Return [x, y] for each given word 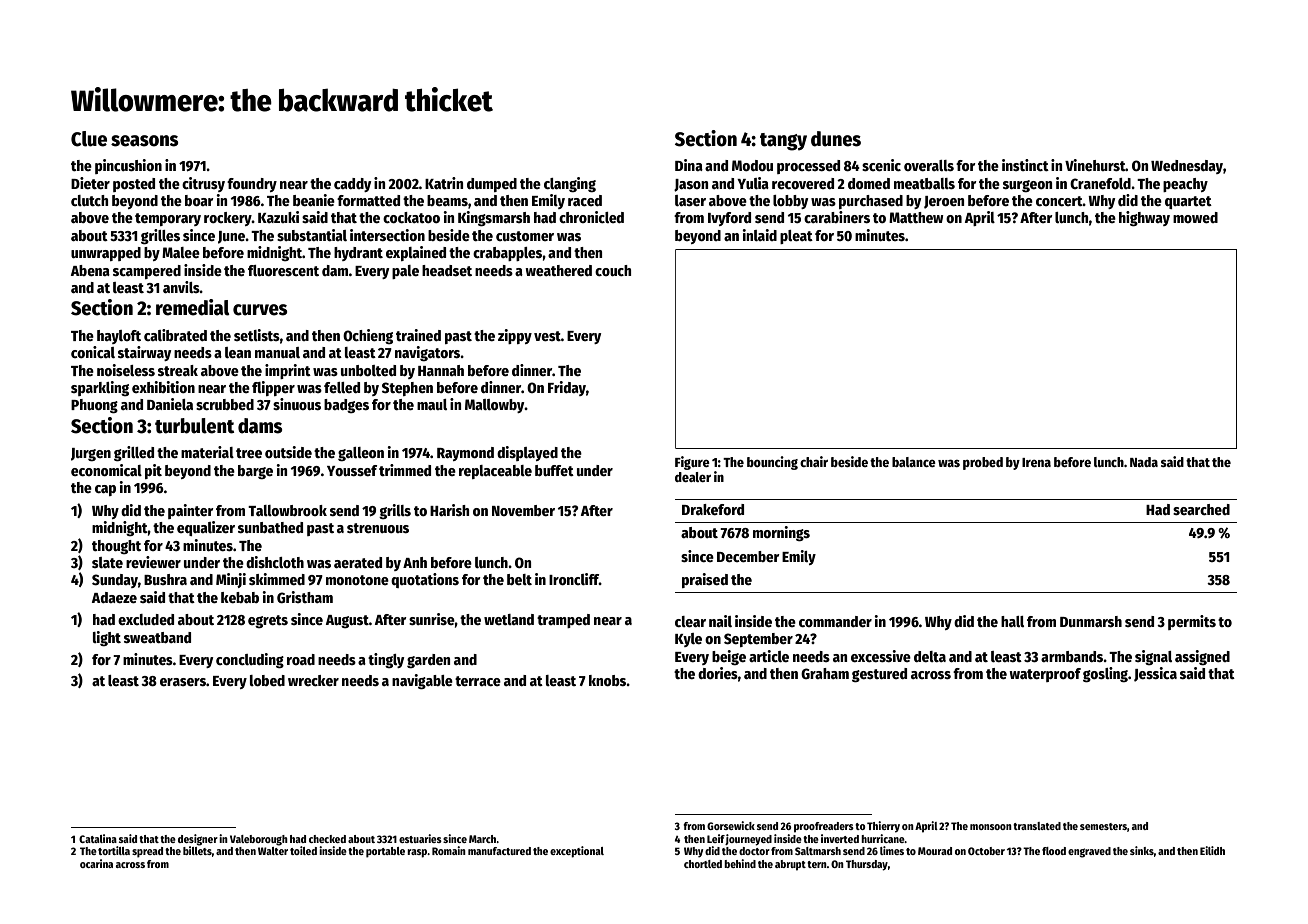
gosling [1105, 674]
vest [547, 336]
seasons [144, 141]
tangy [783, 142]
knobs [608, 680]
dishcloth [275, 562]
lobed [267, 680]
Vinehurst [1095, 165]
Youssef [352, 470]
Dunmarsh [1091, 621]
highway [1144, 218]
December [748, 556]
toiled [303, 850]
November [523, 510]
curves [260, 310]
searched [1201, 509]
